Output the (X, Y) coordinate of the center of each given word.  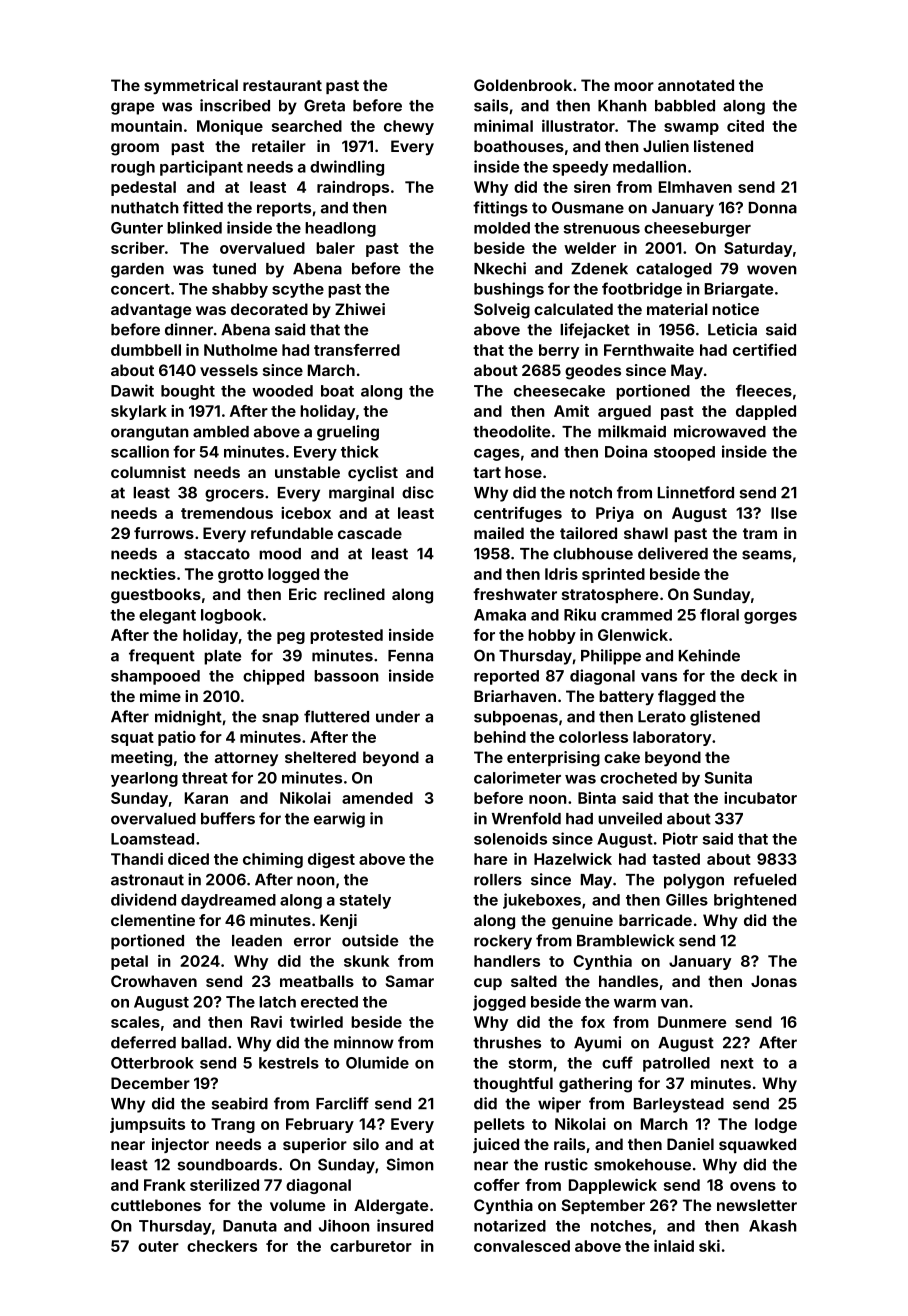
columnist (148, 472)
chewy (409, 127)
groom (135, 149)
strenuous (601, 228)
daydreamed (228, 901)
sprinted (613, 575)
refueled (765, 879)
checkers (222, 1246)
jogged (499, 1003)
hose (523, 472)
